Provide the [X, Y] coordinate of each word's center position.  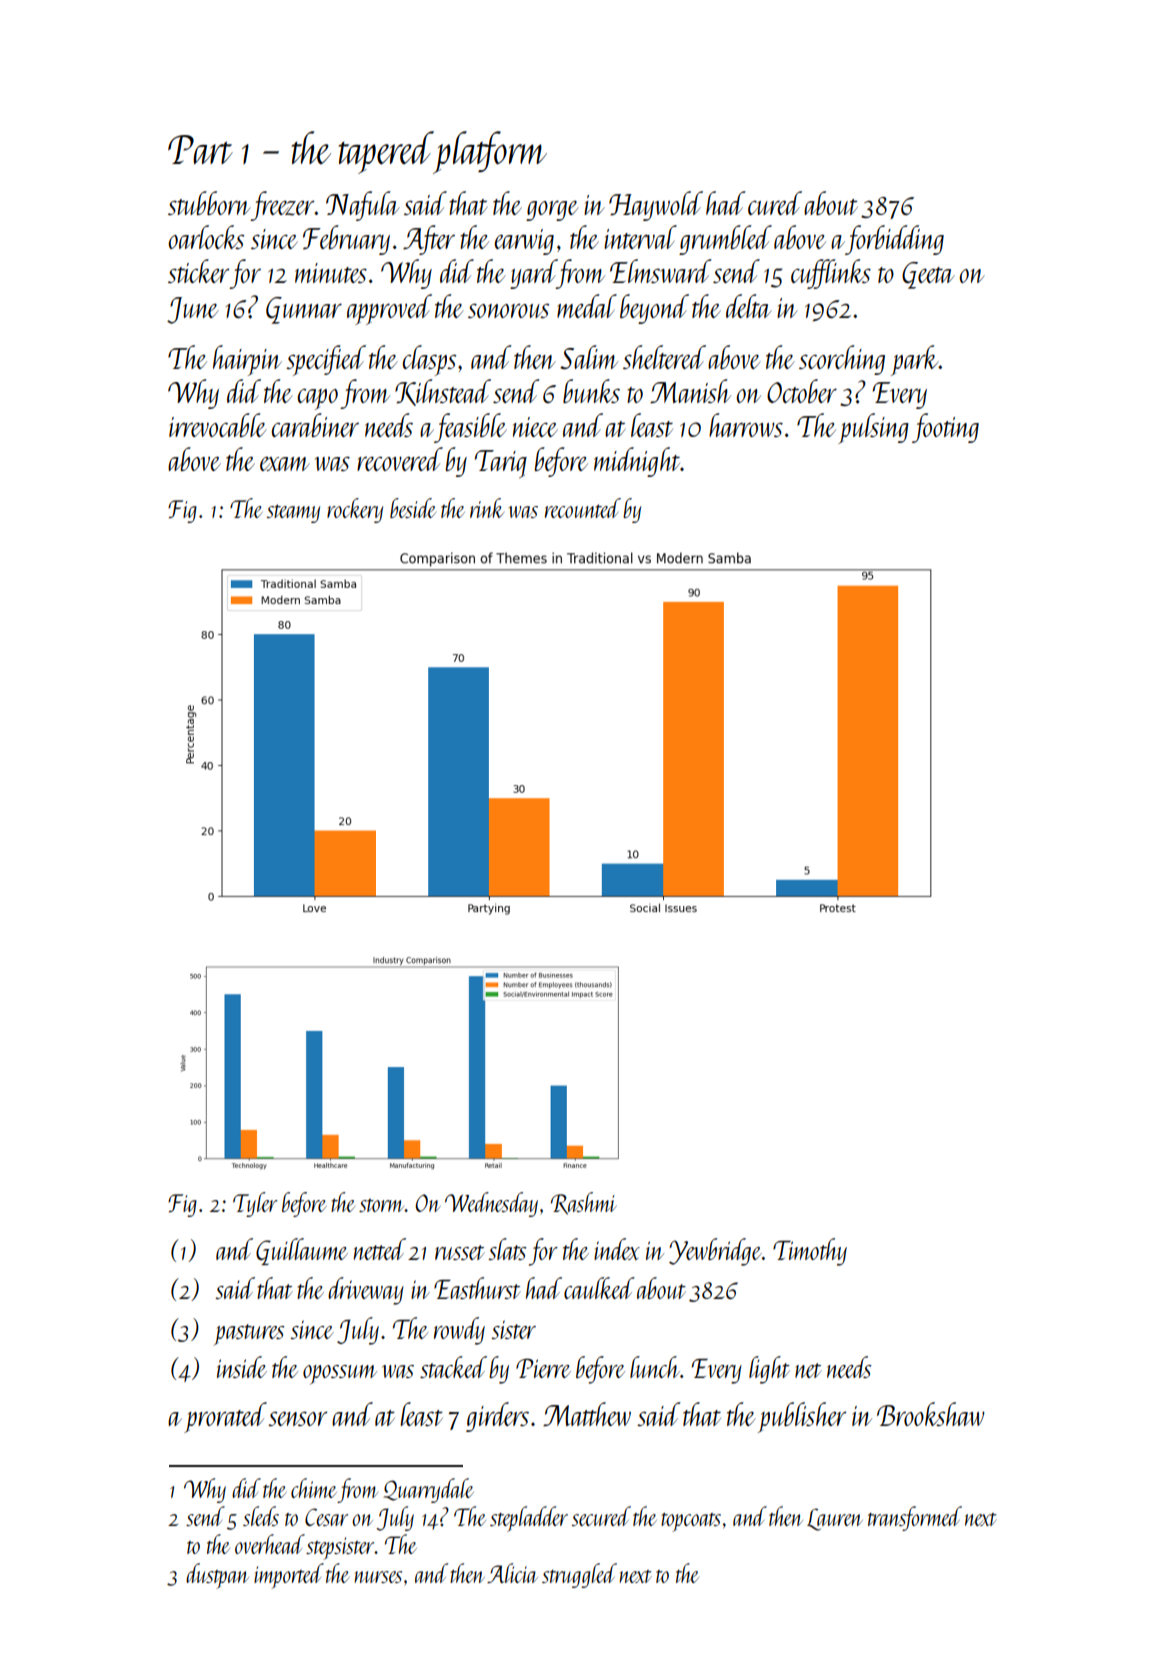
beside [413, 508]
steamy [293, 513]
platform [490, 152]
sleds [261, 1516]
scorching [842, 360]
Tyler [255, 1204]
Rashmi [583, 1203]
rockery [355, 510]
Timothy [810, 1252]
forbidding [894, 240]
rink [487, 508]
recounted [583, 508]
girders [497, 1417]
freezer [282, 206]
